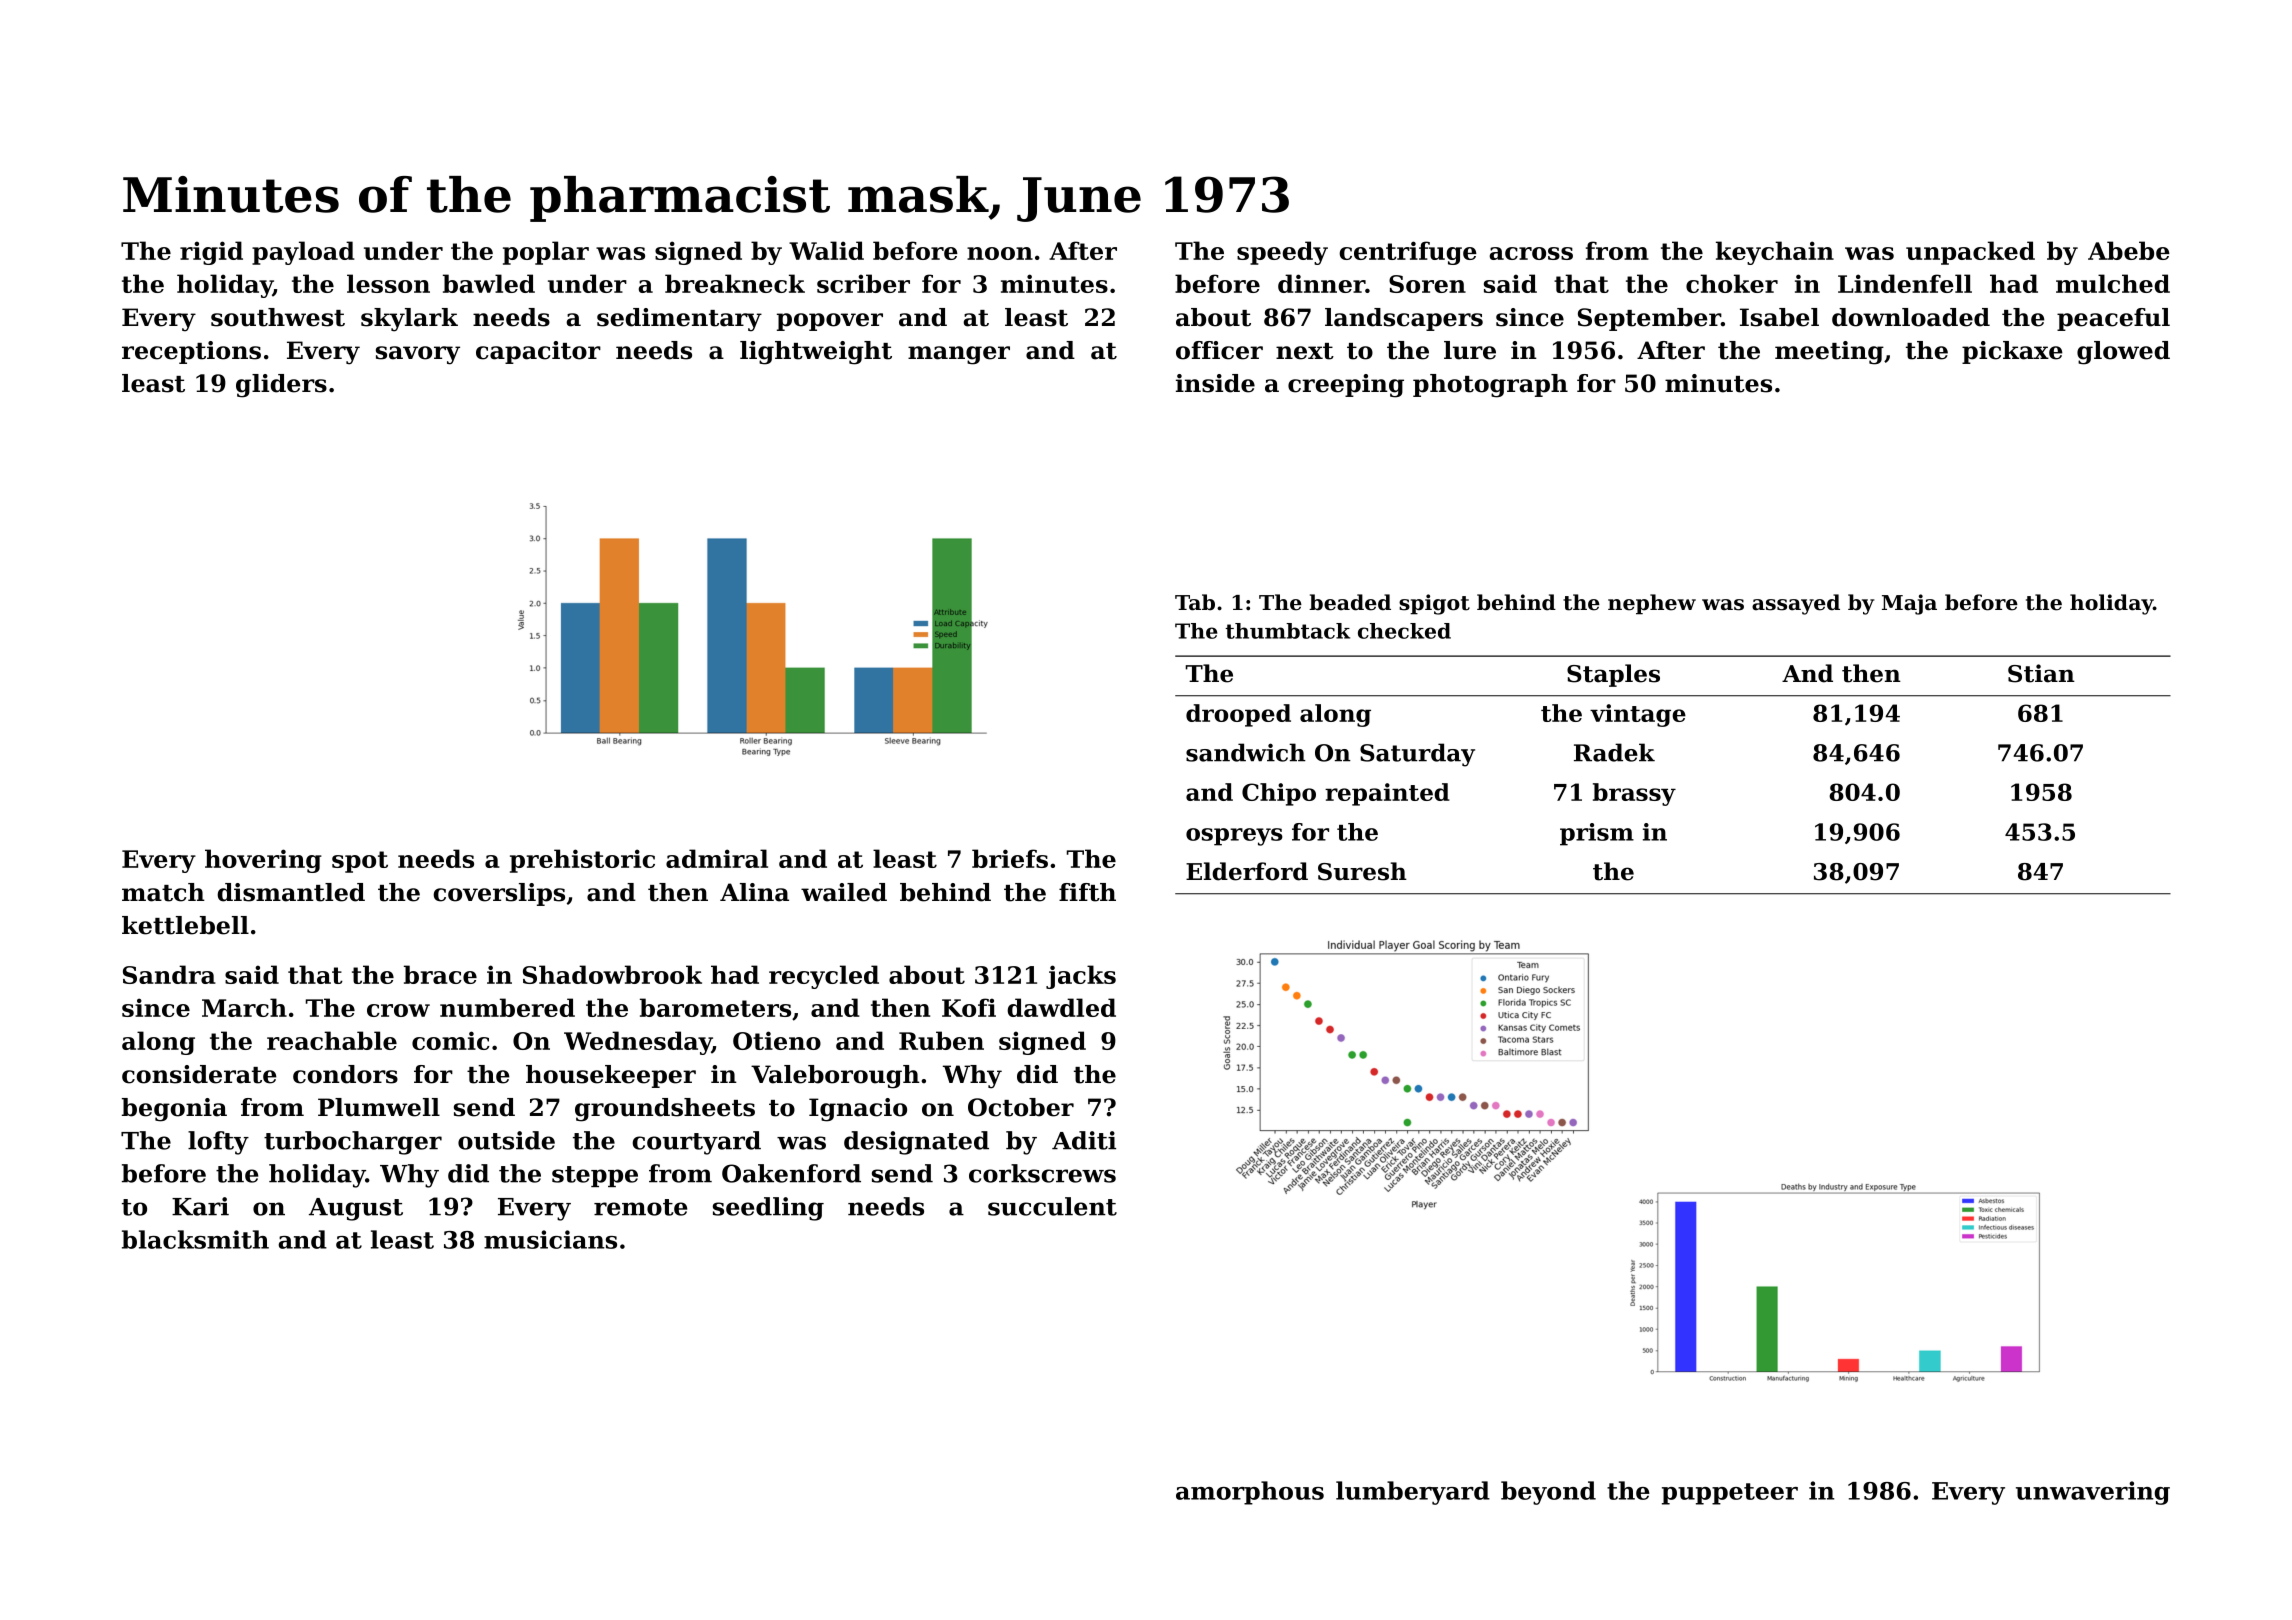 This page has width=2292, height=1620. I want to click on Shadowbrook, so click(612, 974).
